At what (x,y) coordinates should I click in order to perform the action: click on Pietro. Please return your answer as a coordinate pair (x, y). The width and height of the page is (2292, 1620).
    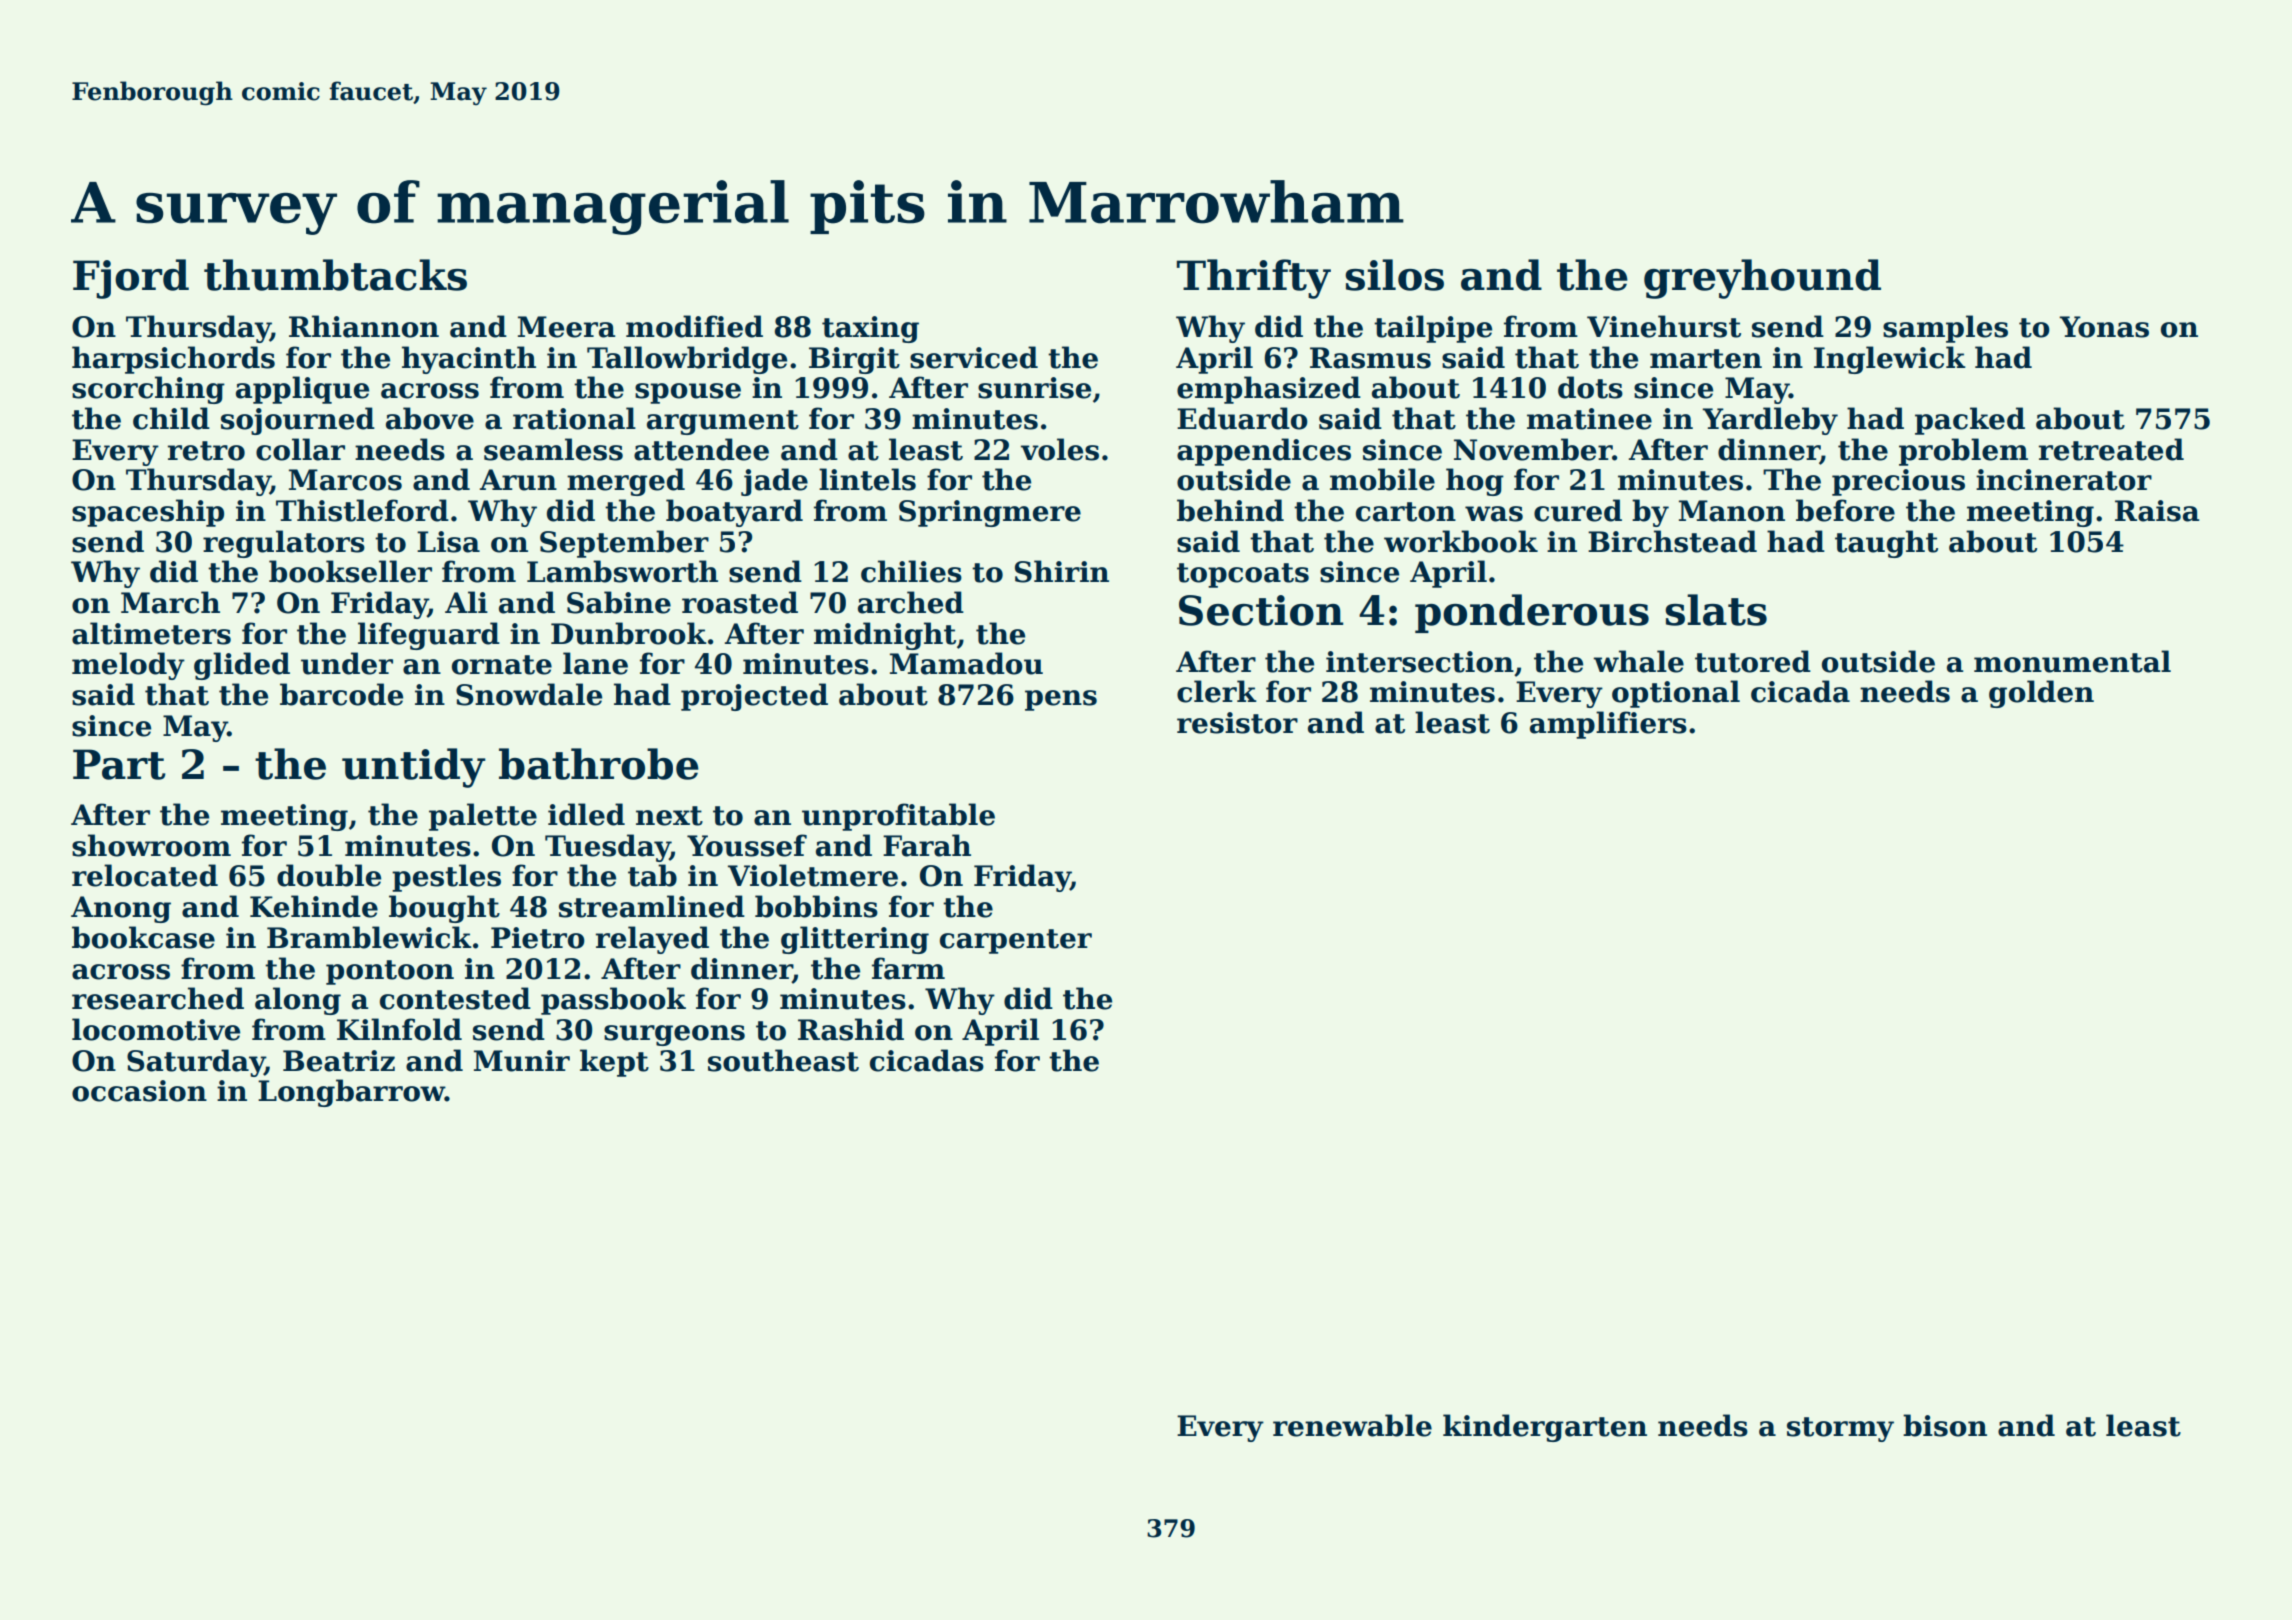
    Looking at the image, I should click on (538, 938).
